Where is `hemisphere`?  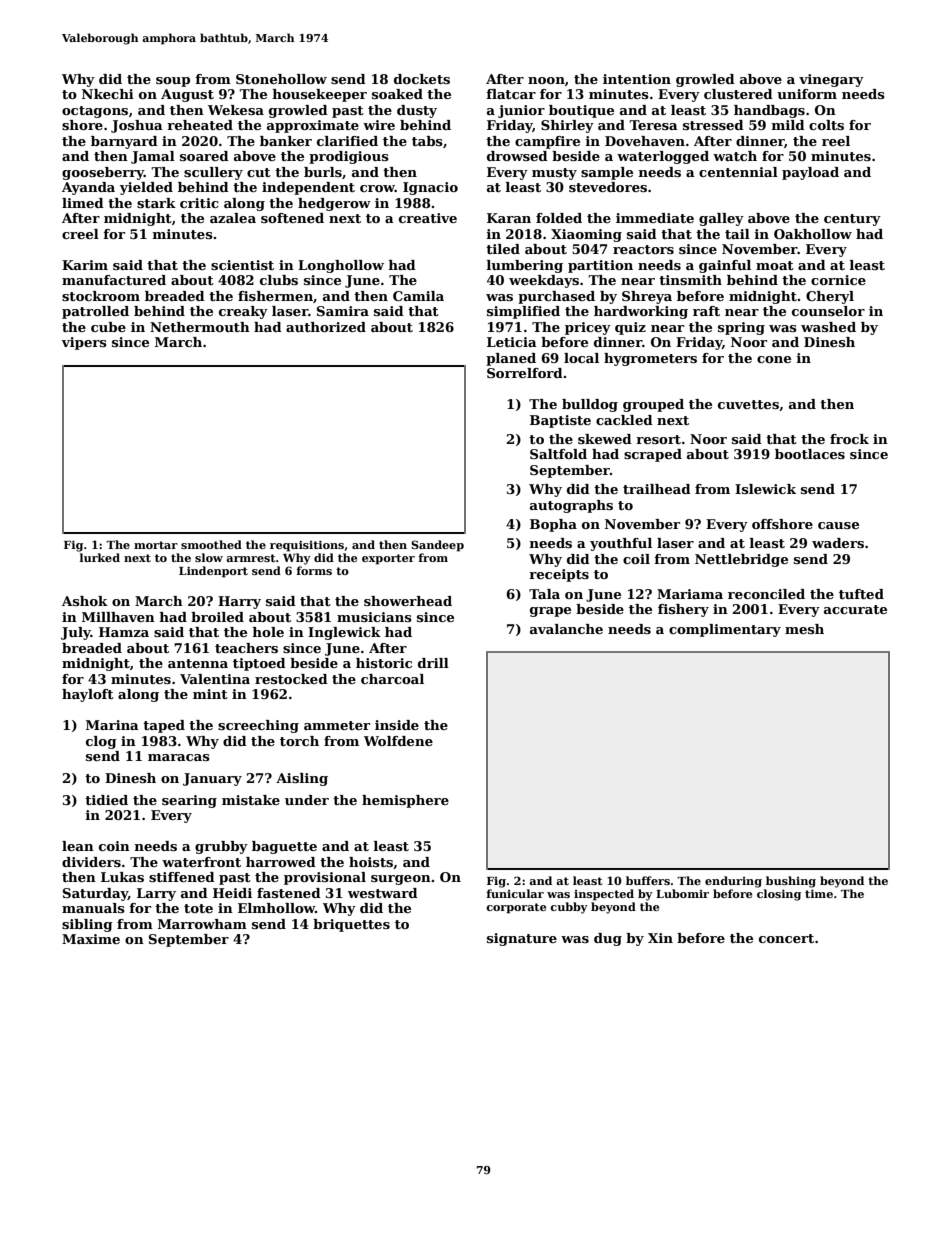
hemisphere is located at coordinates (405, 801).
